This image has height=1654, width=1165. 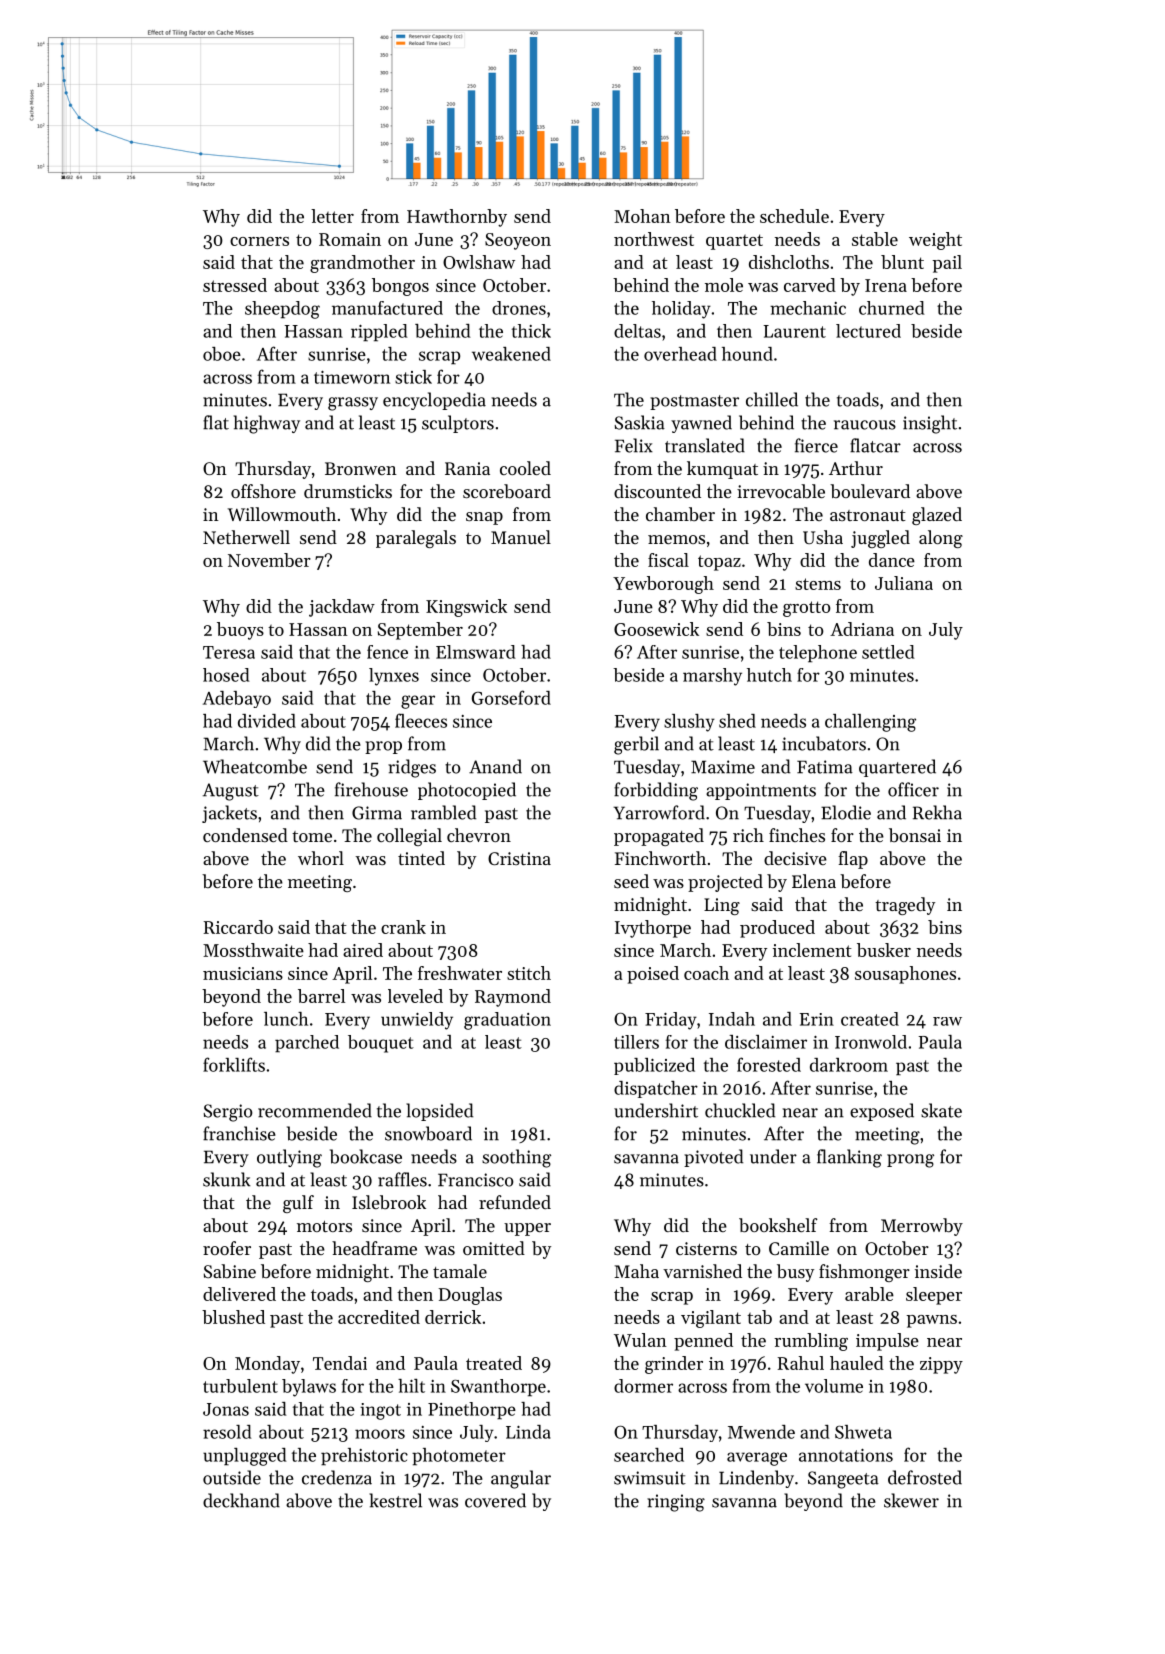 I want to click on corners, so click(x=259, y=241).
